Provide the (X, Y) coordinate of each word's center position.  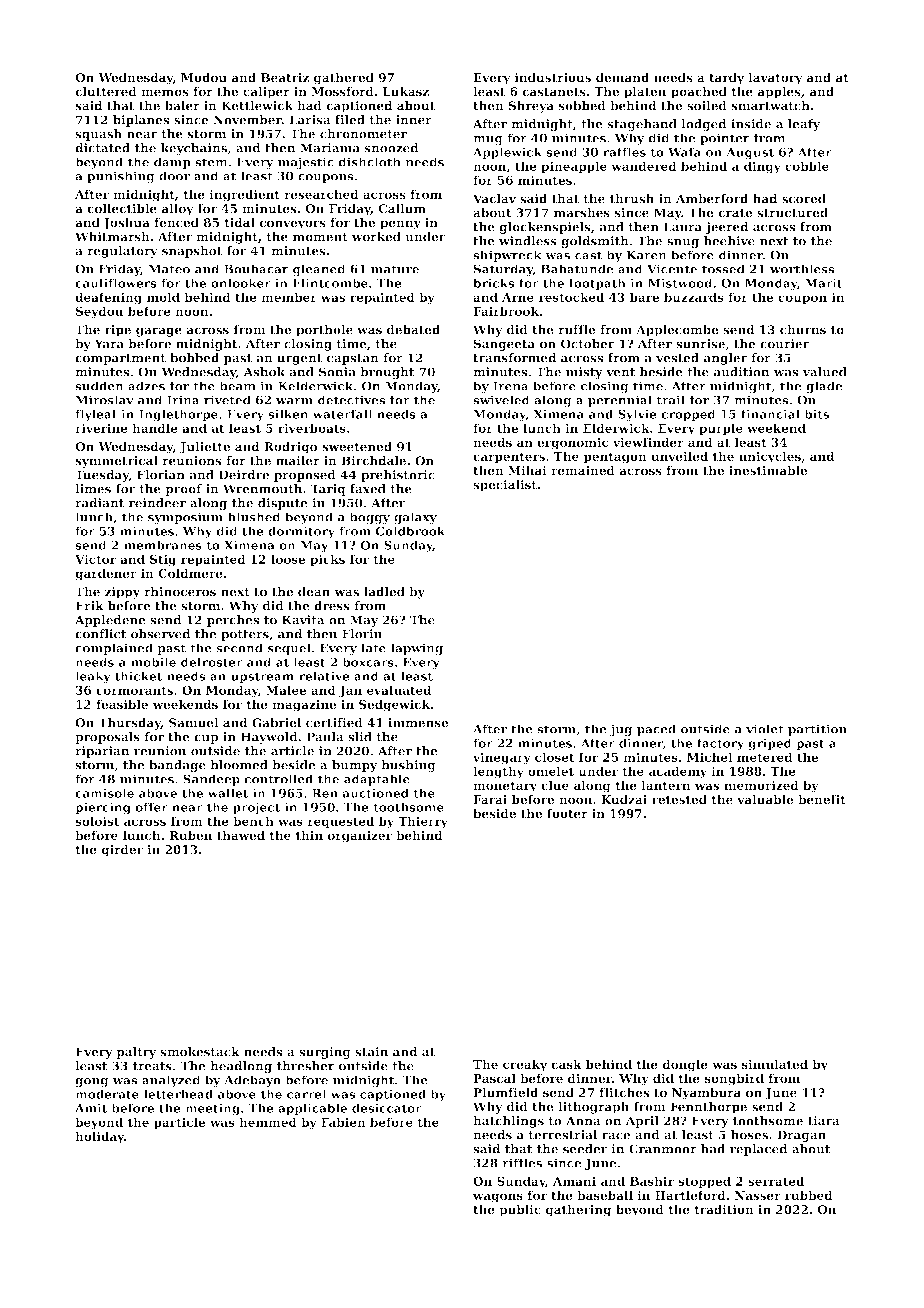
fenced (176, 222)
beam (237, 386)
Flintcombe (330, 283)
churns (803, 330)
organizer (359, 836)
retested (679, 799)
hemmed (268, 1122)
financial (770, 414)
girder (122, 851)
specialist (505, 486)
